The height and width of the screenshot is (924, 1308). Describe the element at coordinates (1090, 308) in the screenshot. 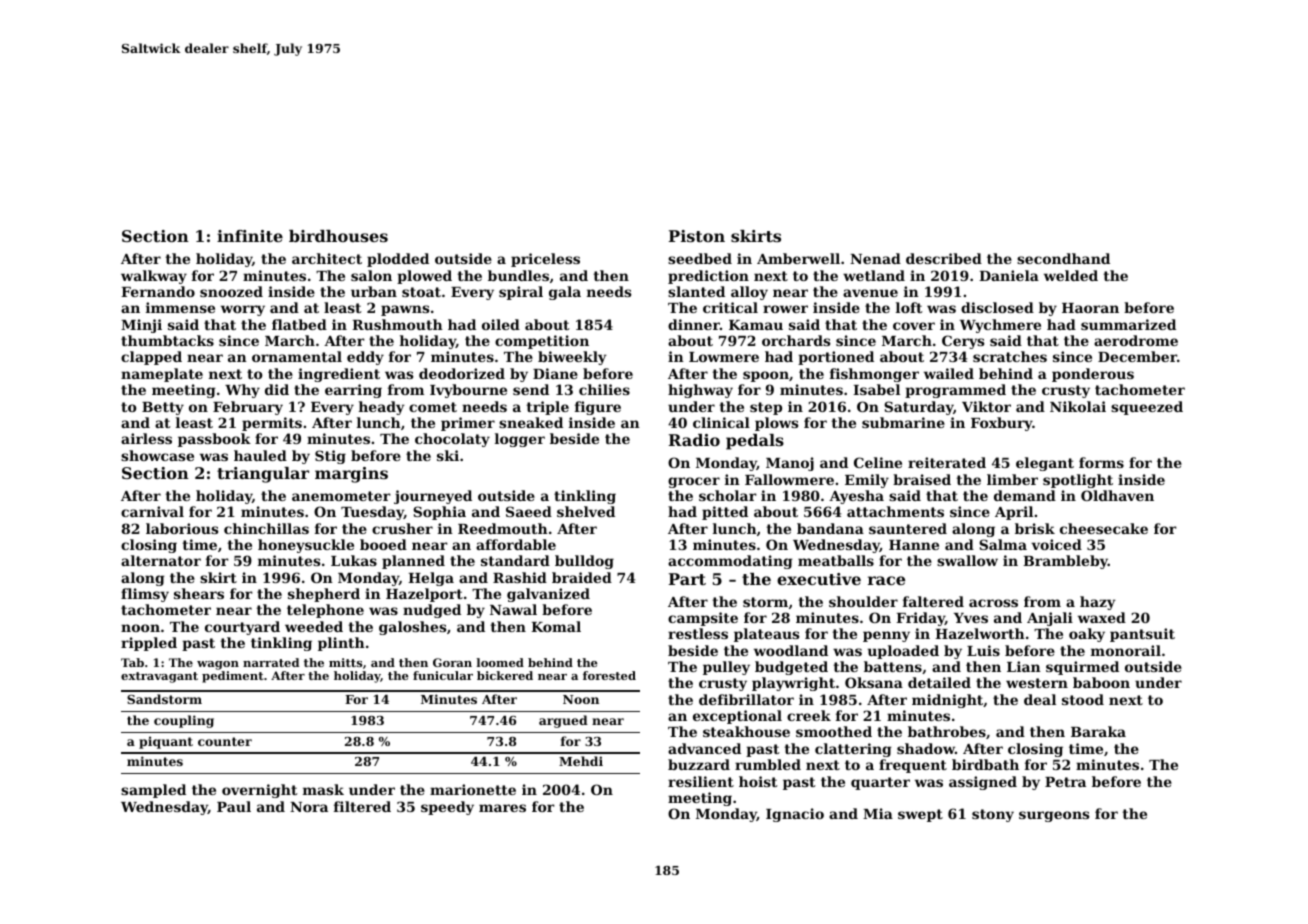

I see `Haoran` at that location.
